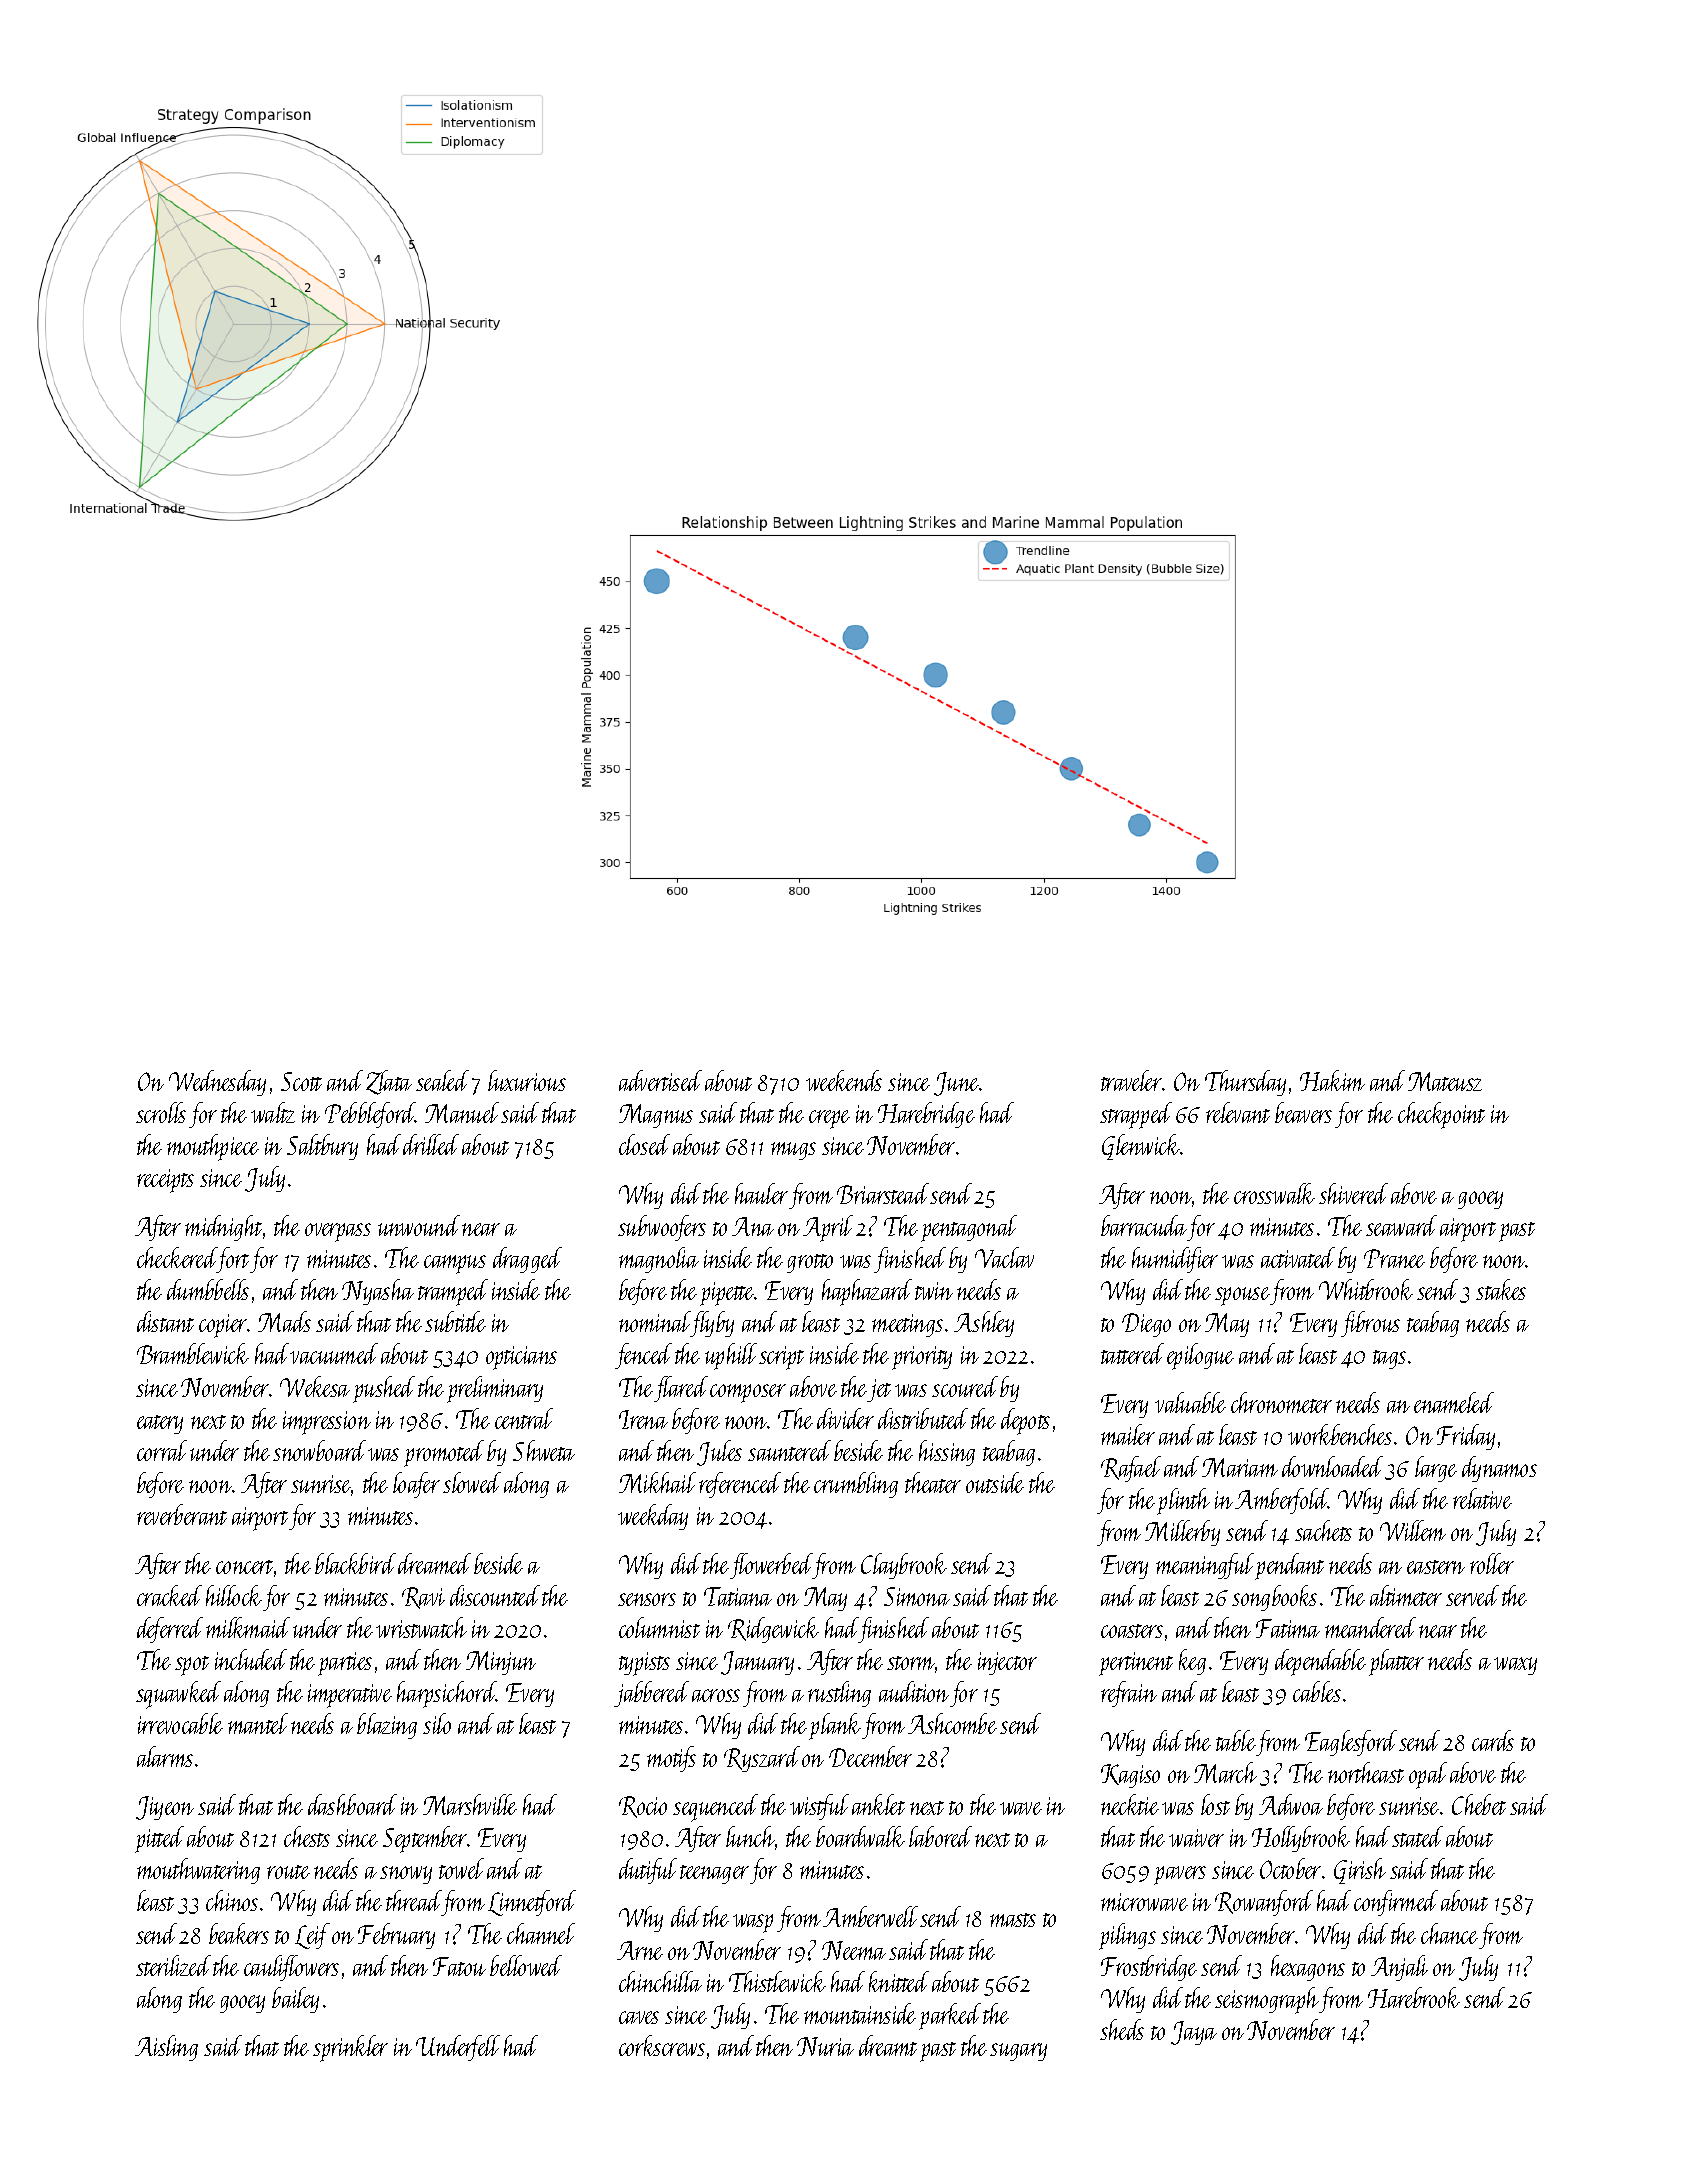 Image resolution: width=1683 pixels, height=2178 pixels. Describe the element at coordinates (1274, 1193) in the screenshot. I see `crosswalk` at that location.
